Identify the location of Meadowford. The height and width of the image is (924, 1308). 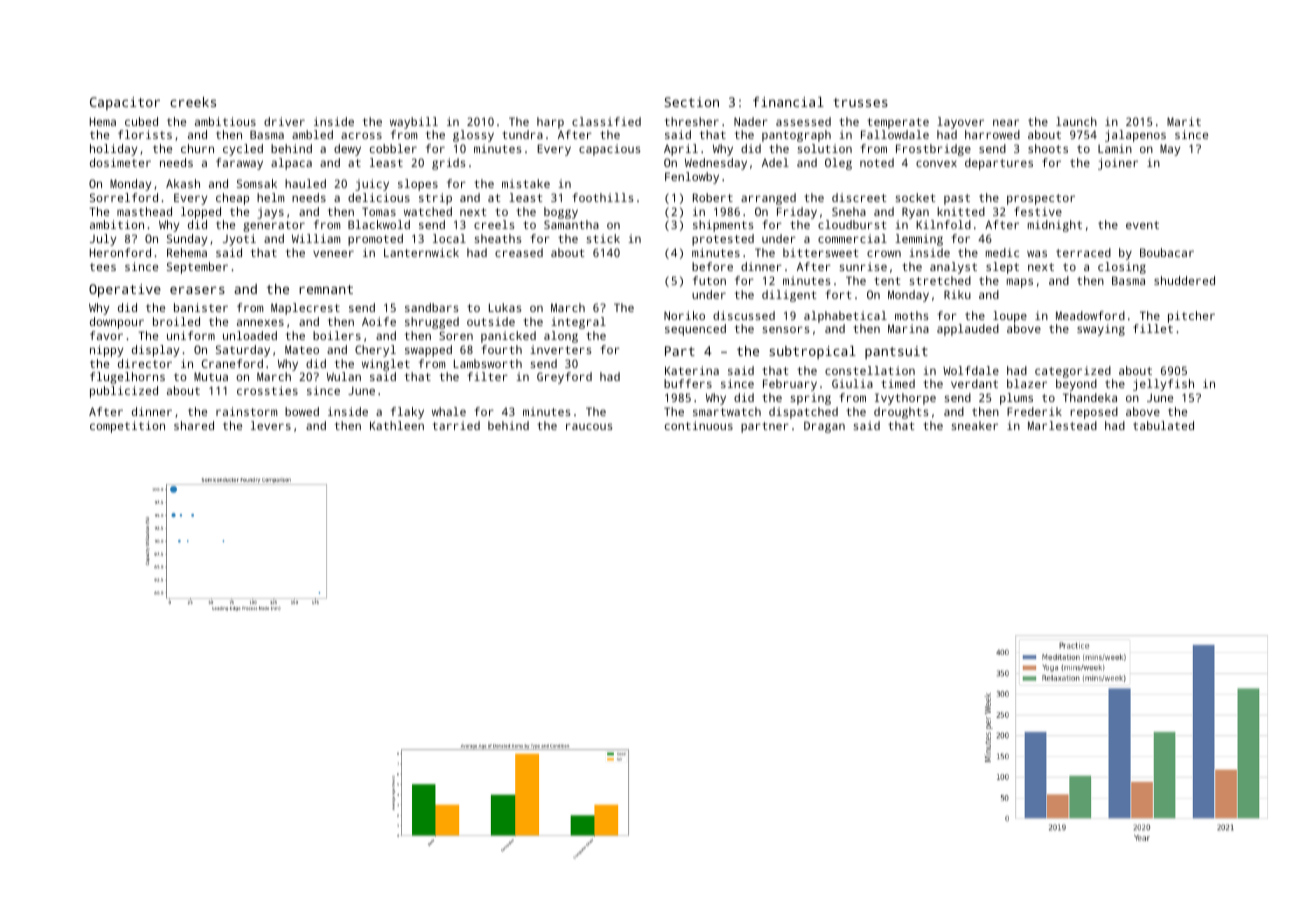
(1090, 315).
